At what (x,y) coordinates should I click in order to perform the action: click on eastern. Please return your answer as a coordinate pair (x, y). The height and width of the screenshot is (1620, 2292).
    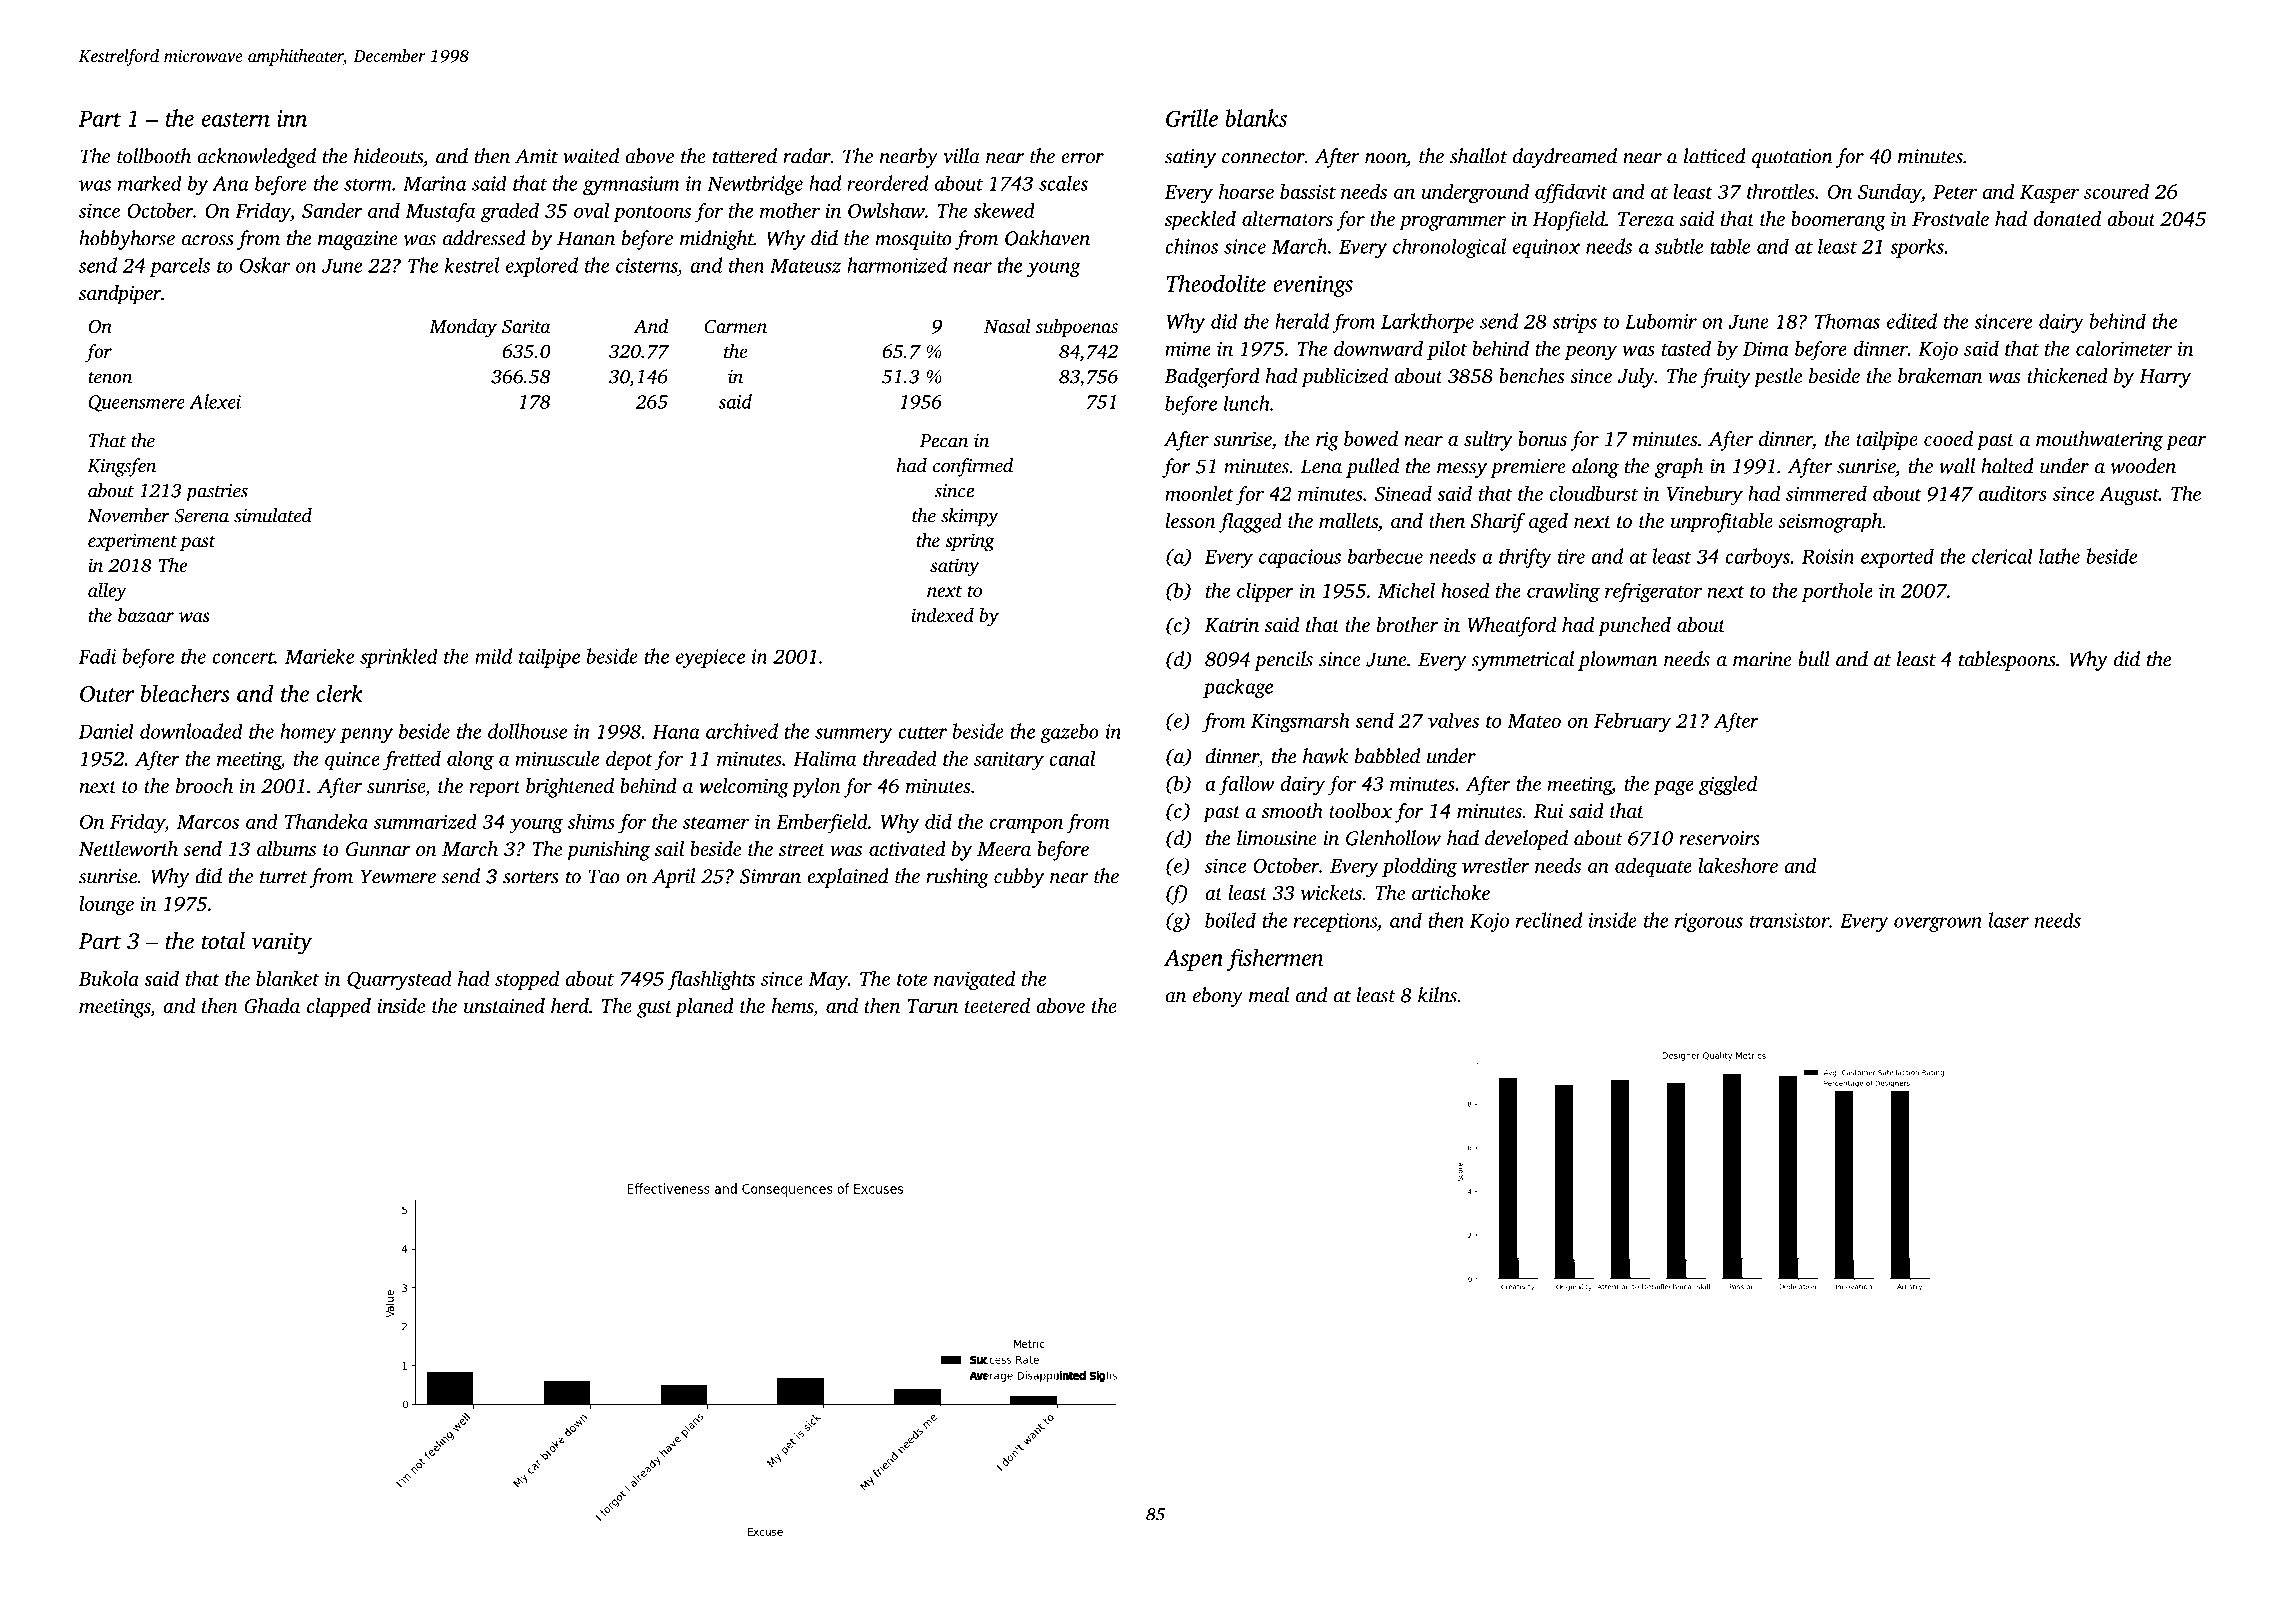
    Looking at the image, I should click on (236, 120).
